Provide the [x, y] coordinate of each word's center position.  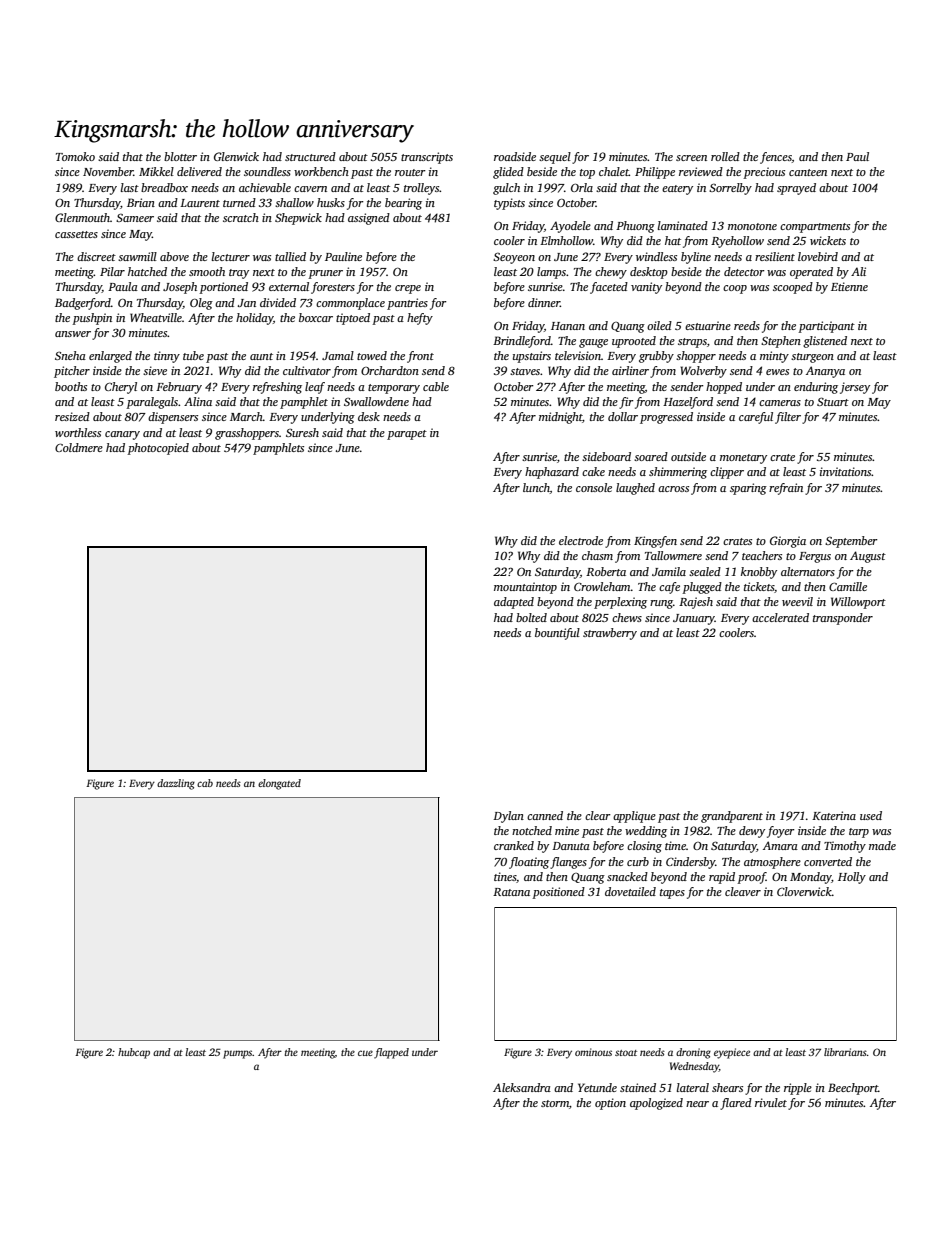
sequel [555, 158]
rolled [725, 156]
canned [545, 815]
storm [555, 1103]
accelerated [780, 617]
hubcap [134, 1053]
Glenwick [236, 156]
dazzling [176, 784]
